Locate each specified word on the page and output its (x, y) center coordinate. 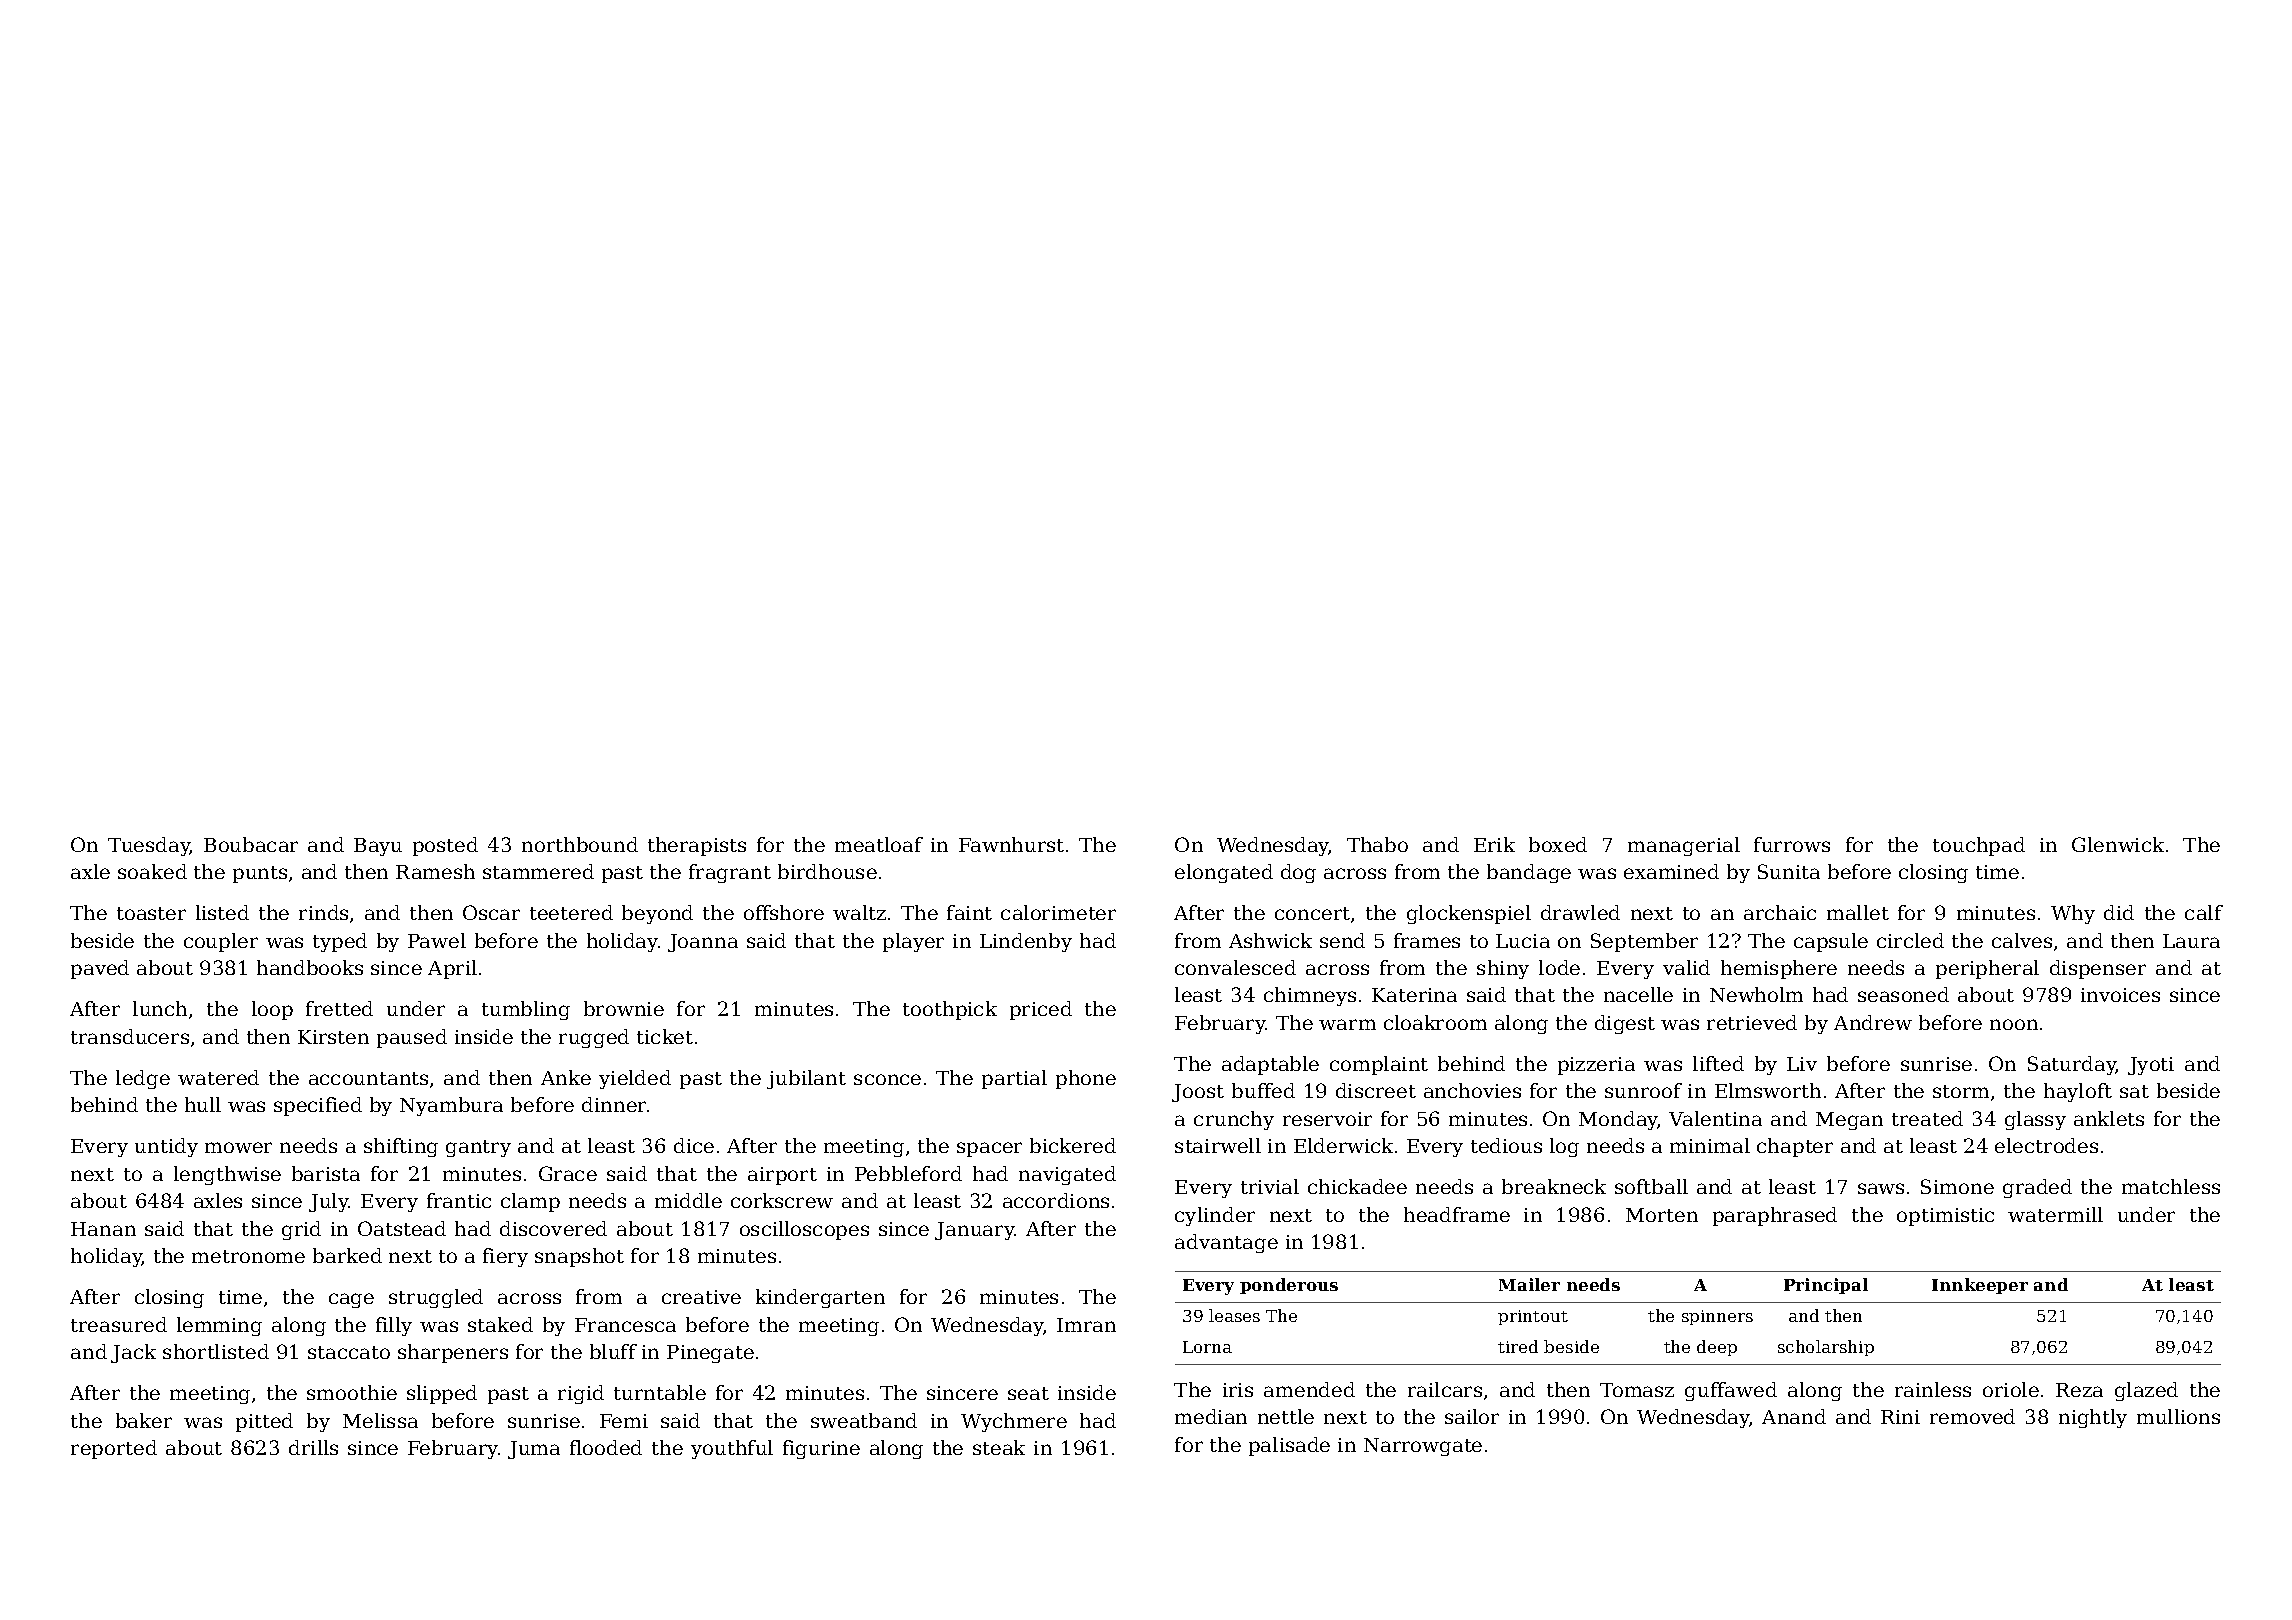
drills (313, 1447)
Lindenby (1026, 942)
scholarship (1826, 1348)
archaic (1780, 912)
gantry (478, 1148)
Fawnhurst (1011, 844)
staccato (349, 1352)
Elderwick (1343, 1145)
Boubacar (251, 844)
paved (100, 969)
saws (1881, 1188)
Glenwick (2118, 844)
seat (1028, 1393)
